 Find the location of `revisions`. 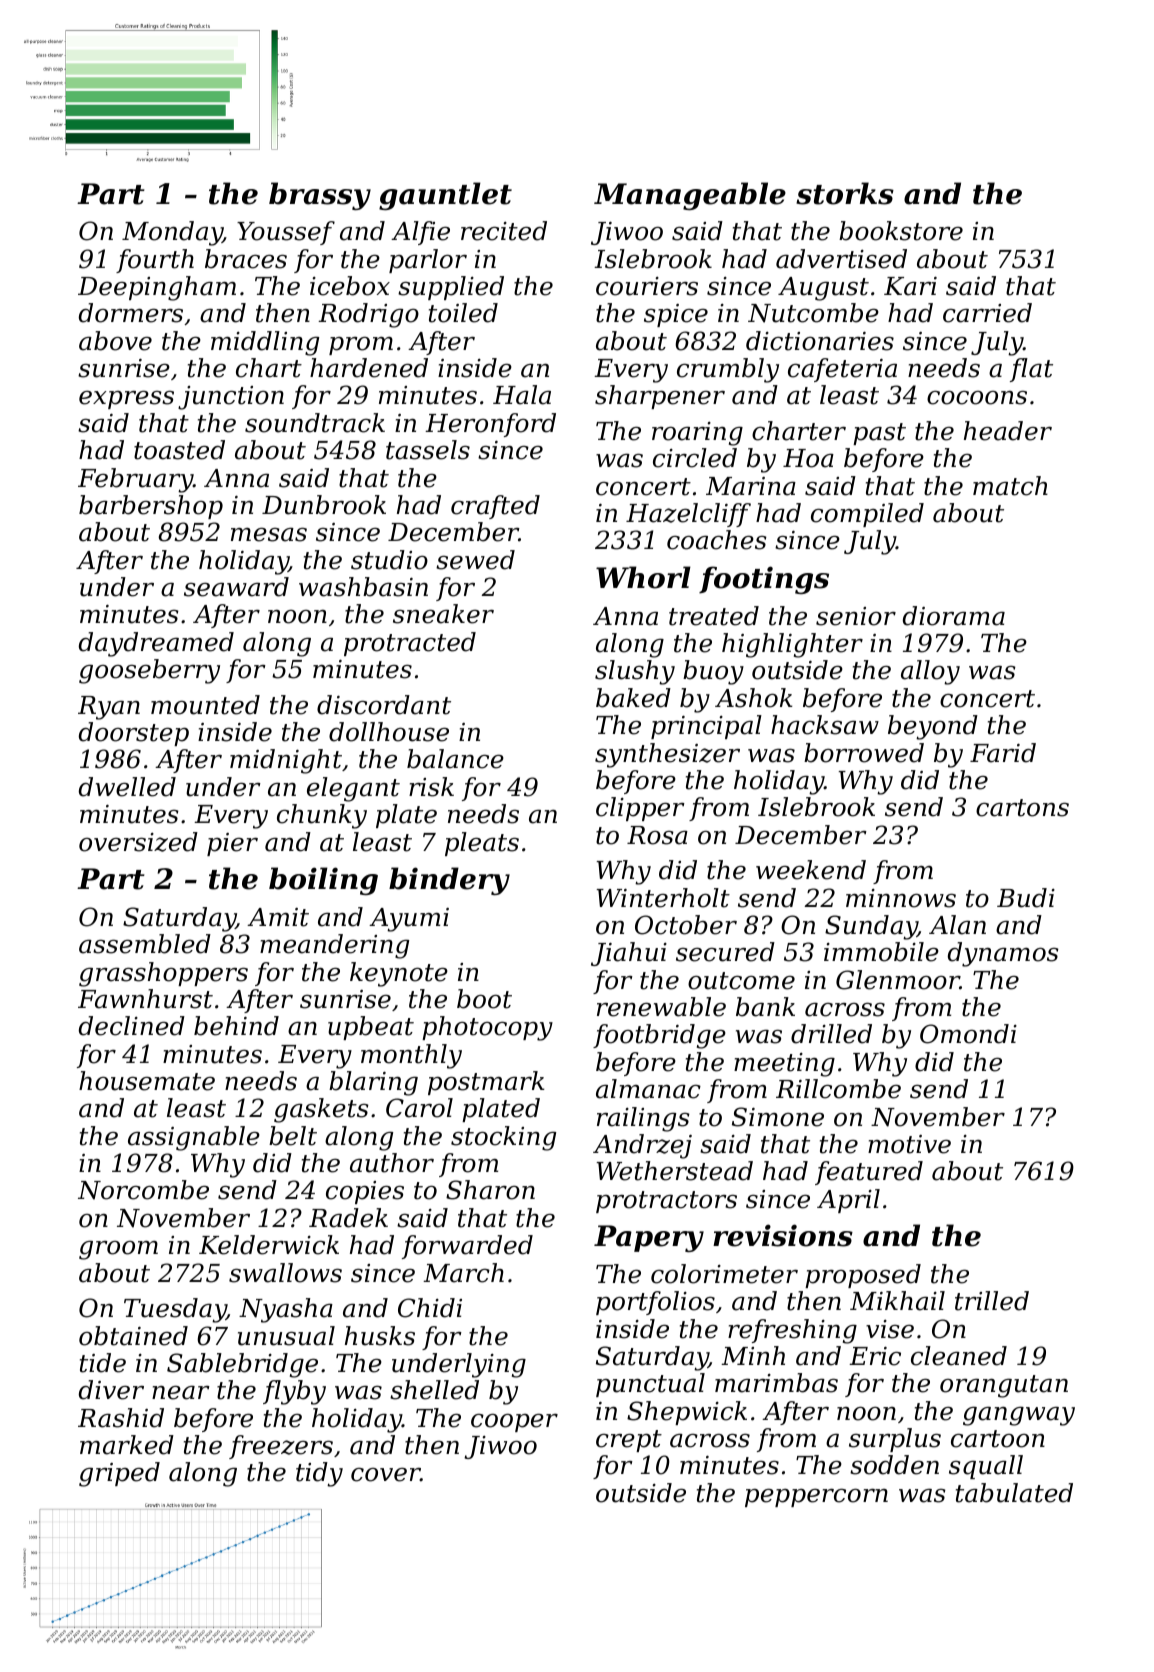

revisions is located at coordinates (783, 1235).
